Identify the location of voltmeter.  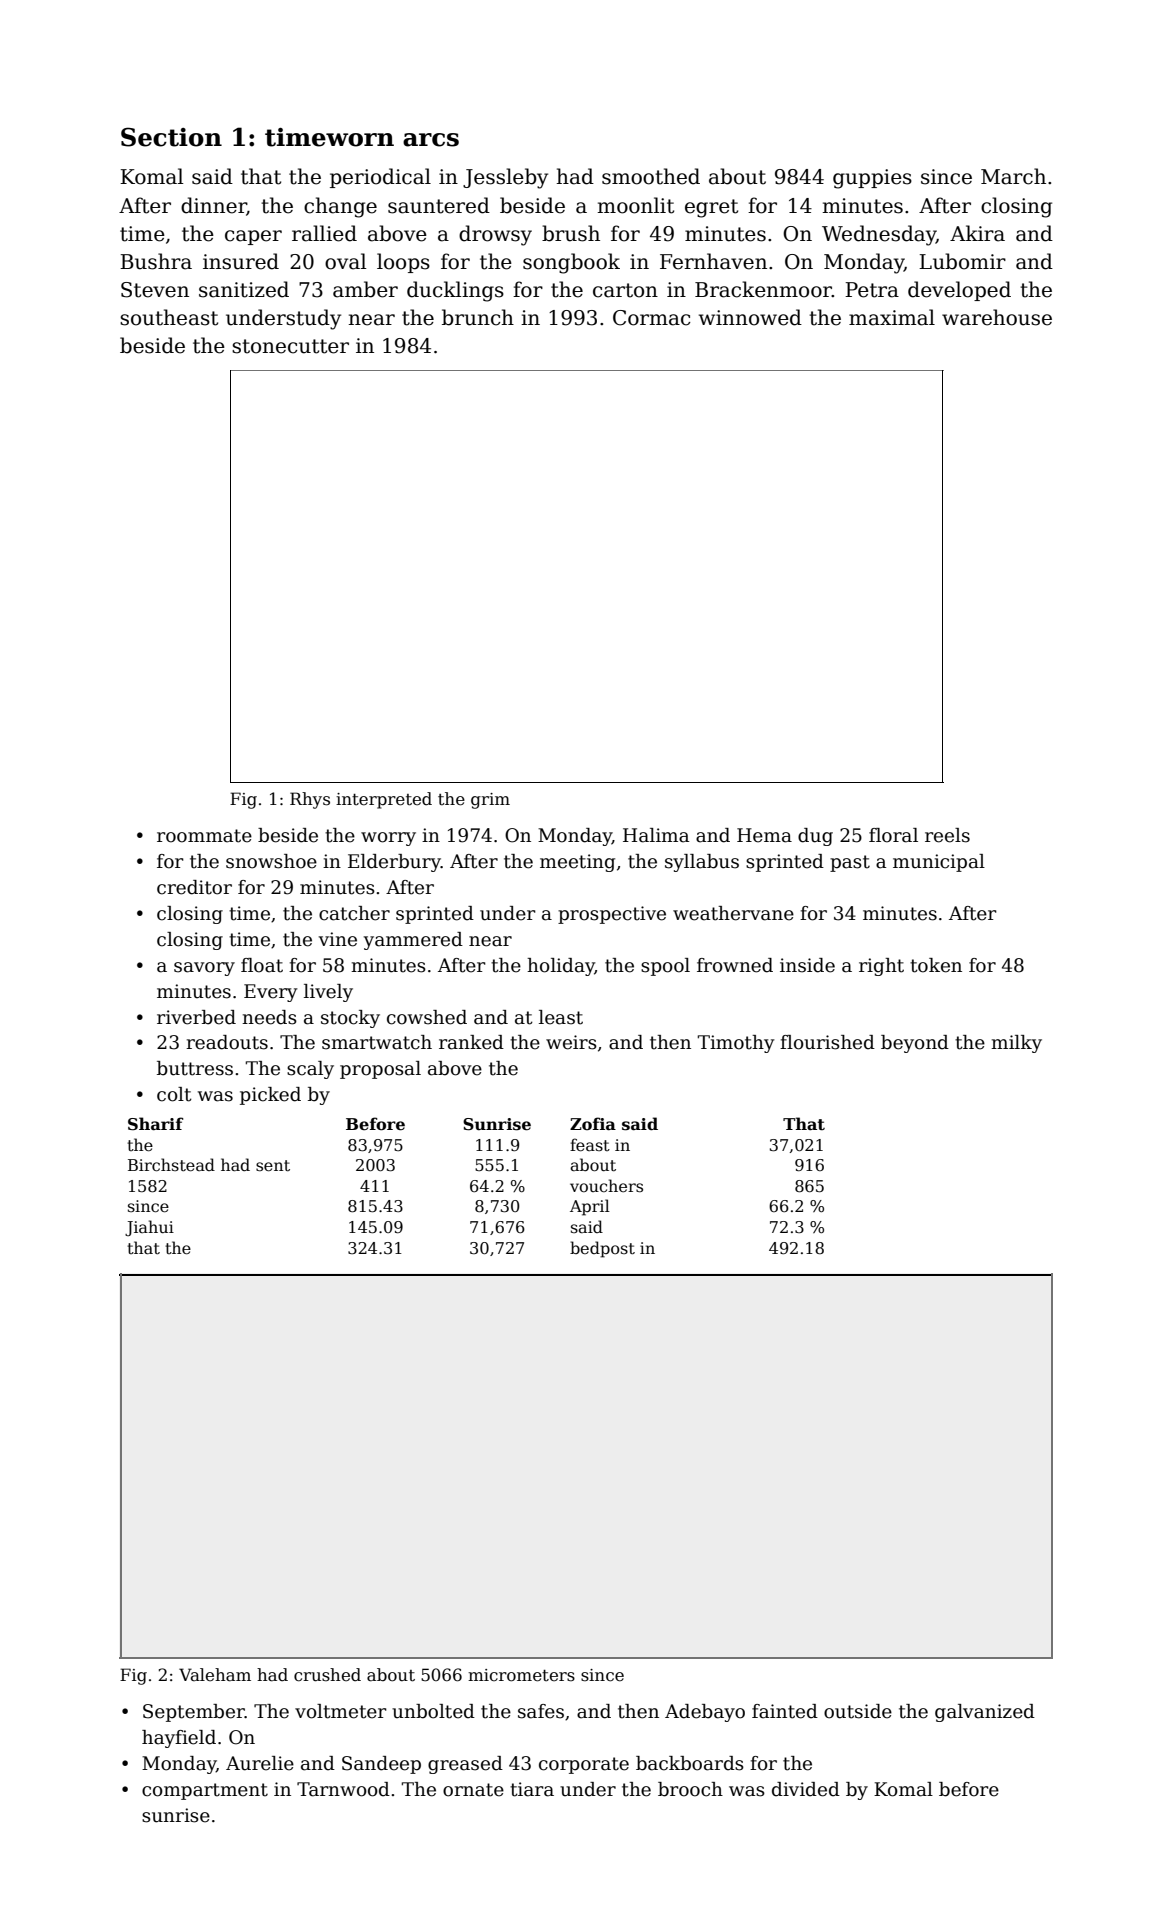
(341, 1711).
